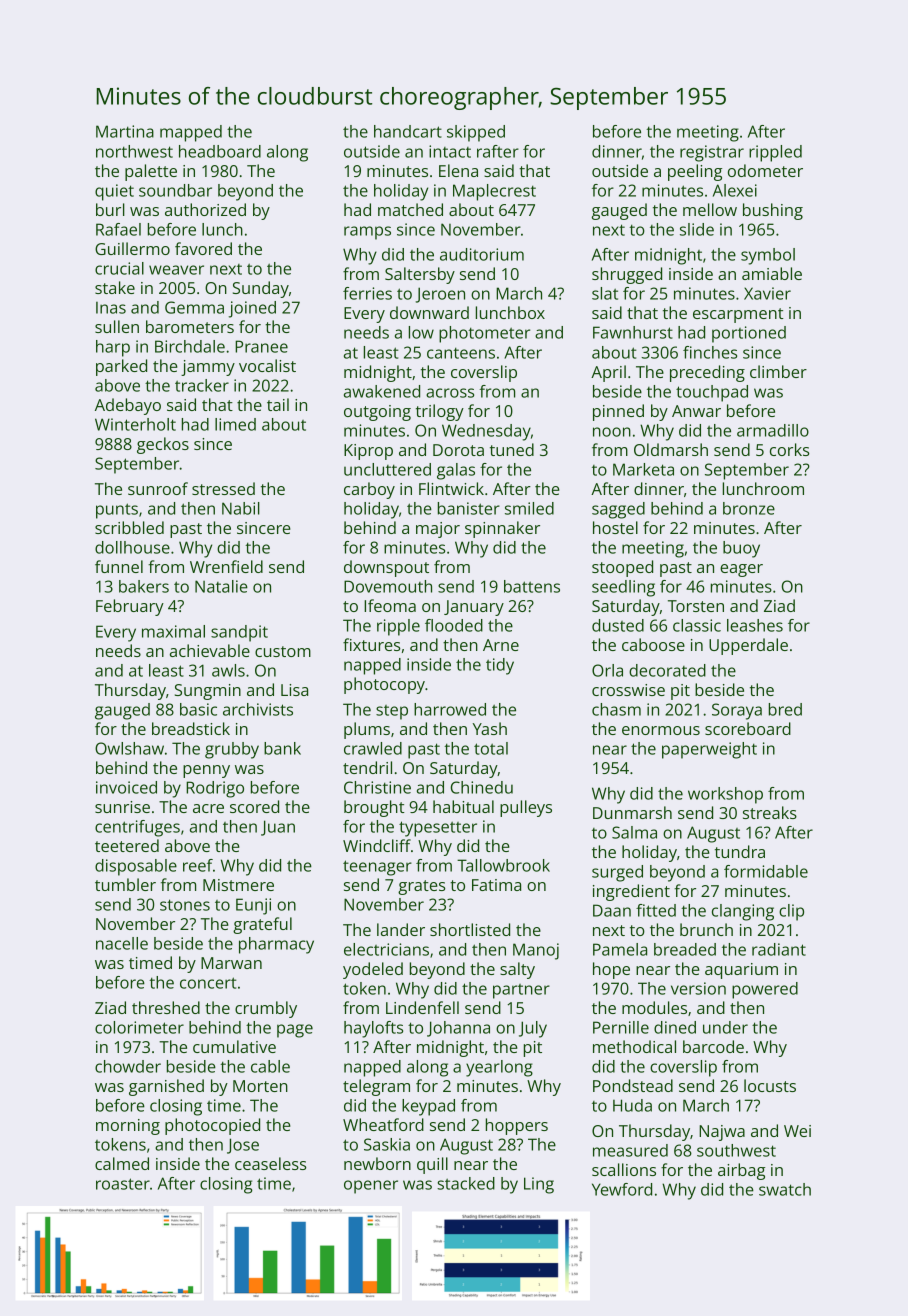 The image size is (908, 1316). Describe the element at coordinates (736, 1150) in the screenshot. I see `southwest` at that location.
